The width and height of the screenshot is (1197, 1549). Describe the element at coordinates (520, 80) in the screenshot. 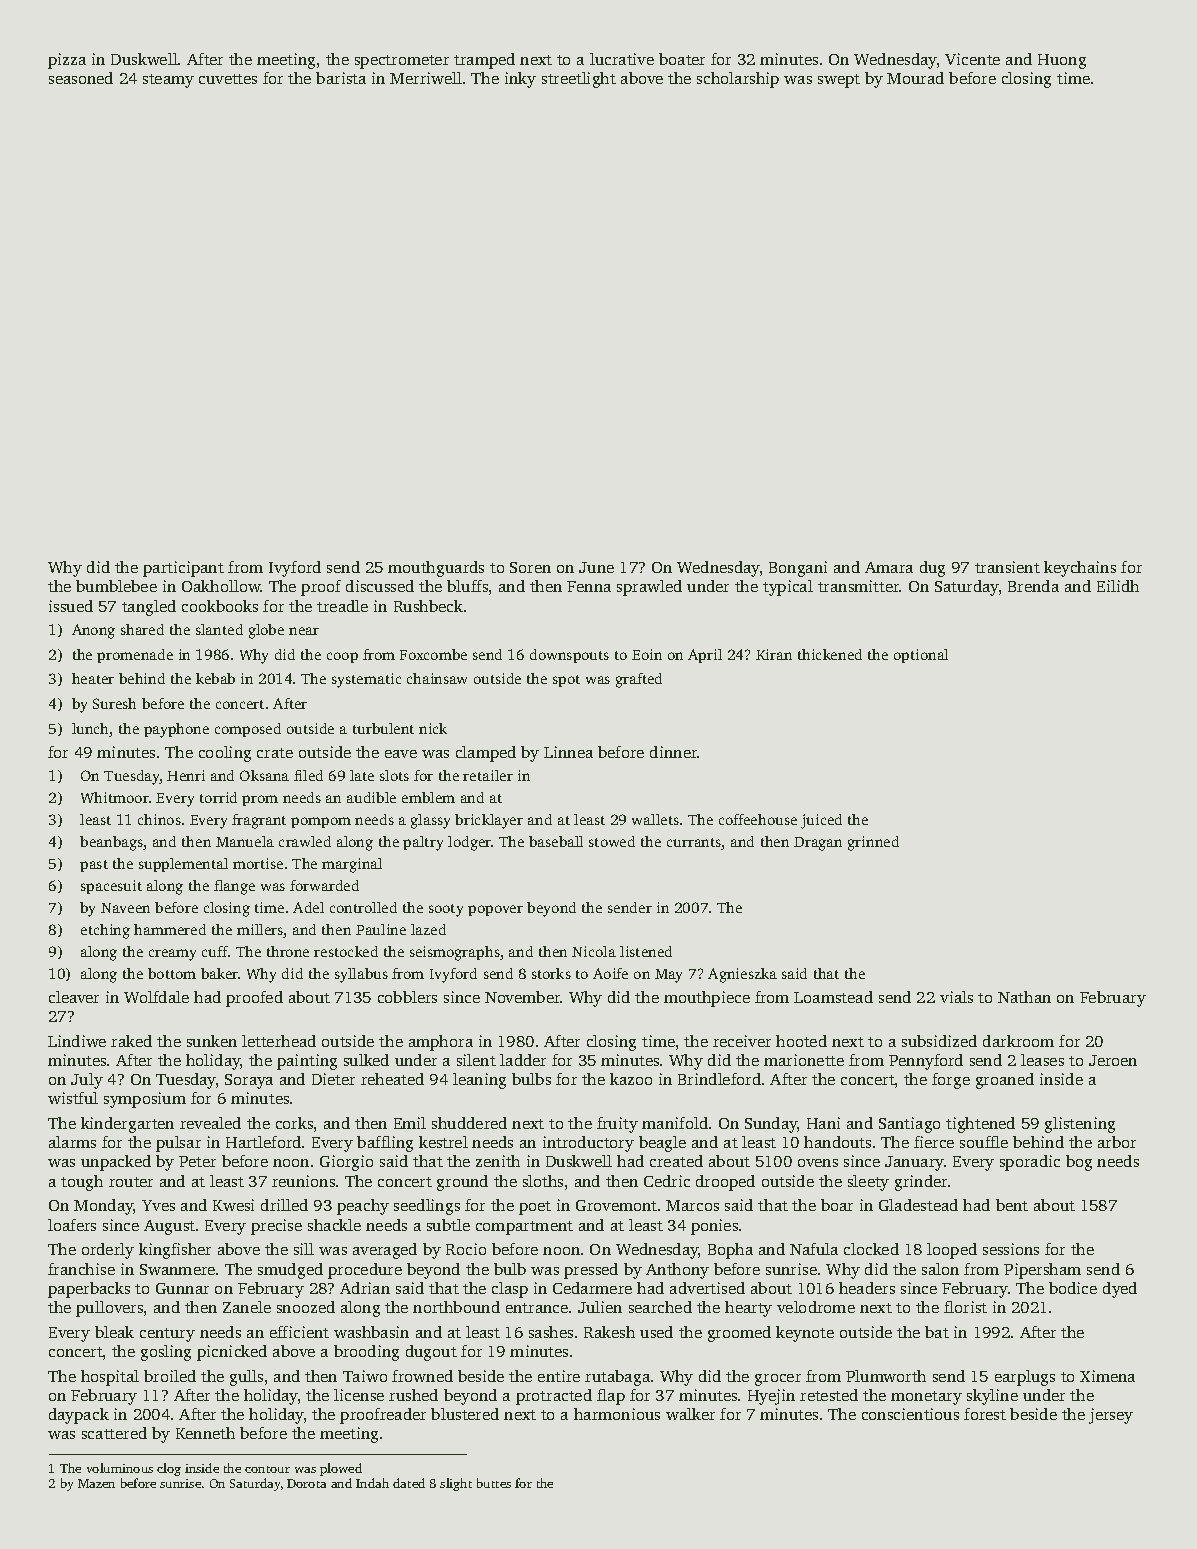

I see `inky` at that location.
